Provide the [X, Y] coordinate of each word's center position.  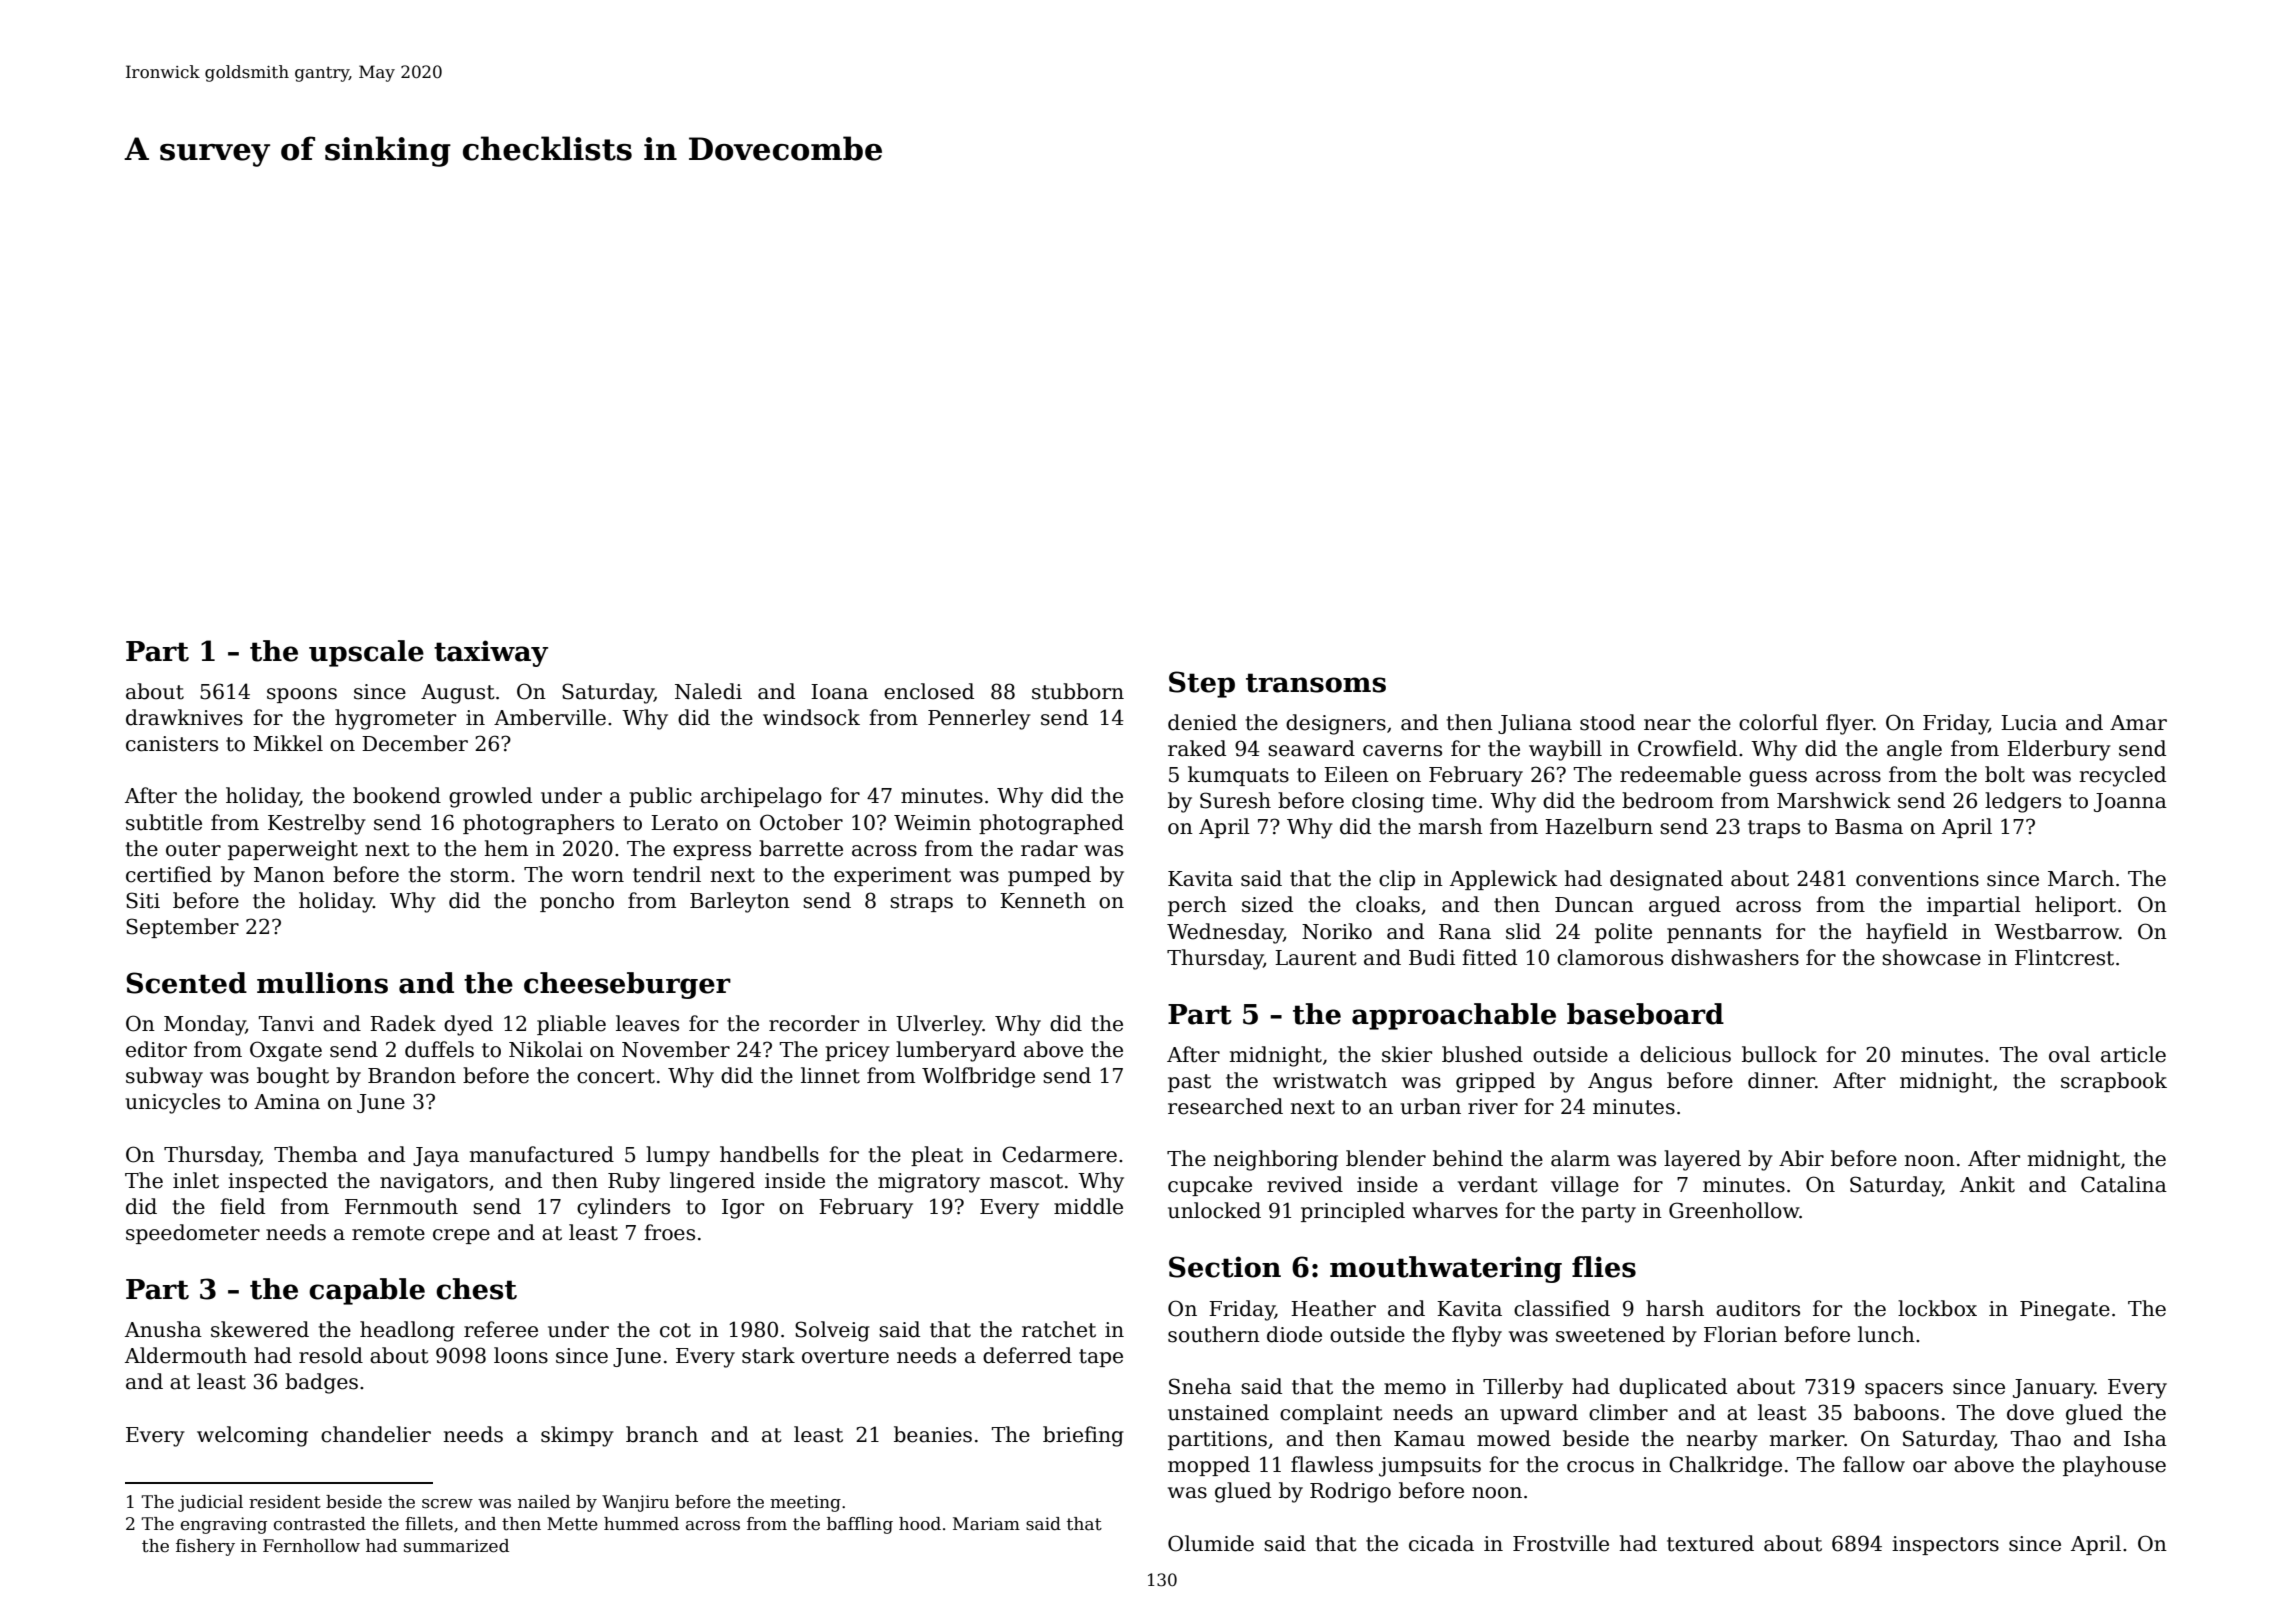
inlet [196, 1180]
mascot [1026, 1181]
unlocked [1214, 1210]
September [182, 928]
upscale [366, 653]
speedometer [193, 1234]
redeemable [1680, 774]
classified [1562, 1308]
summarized [456, 1546]
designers [1336, 724]
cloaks [1388, 904]
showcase [1931, 957]
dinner [1781, 1080]
